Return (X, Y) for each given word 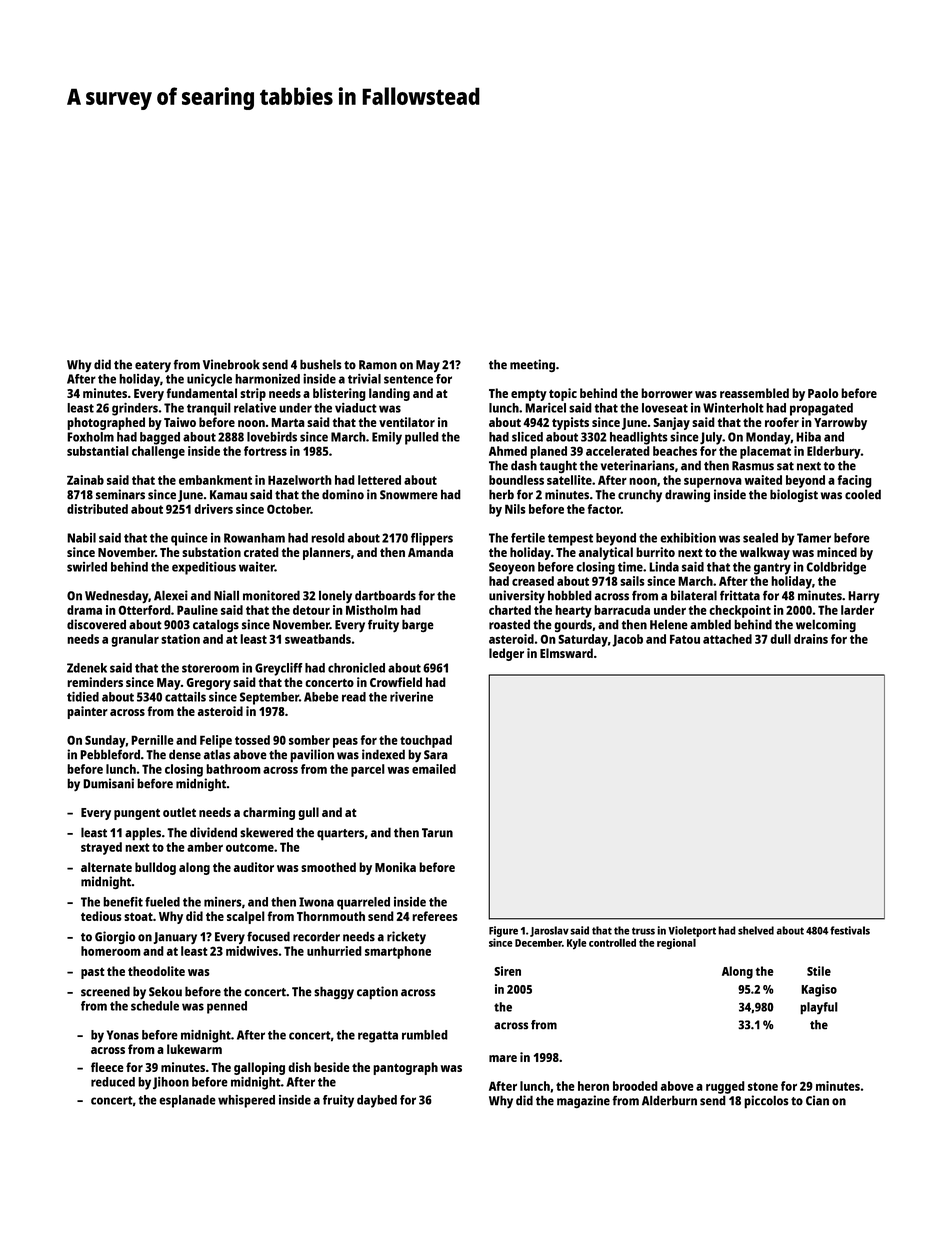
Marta (288, 422)
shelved (756, 930)
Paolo (823, 393)
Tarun (437, 833)
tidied (83, 697)
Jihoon (171, 1083)
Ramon (378, 365)
